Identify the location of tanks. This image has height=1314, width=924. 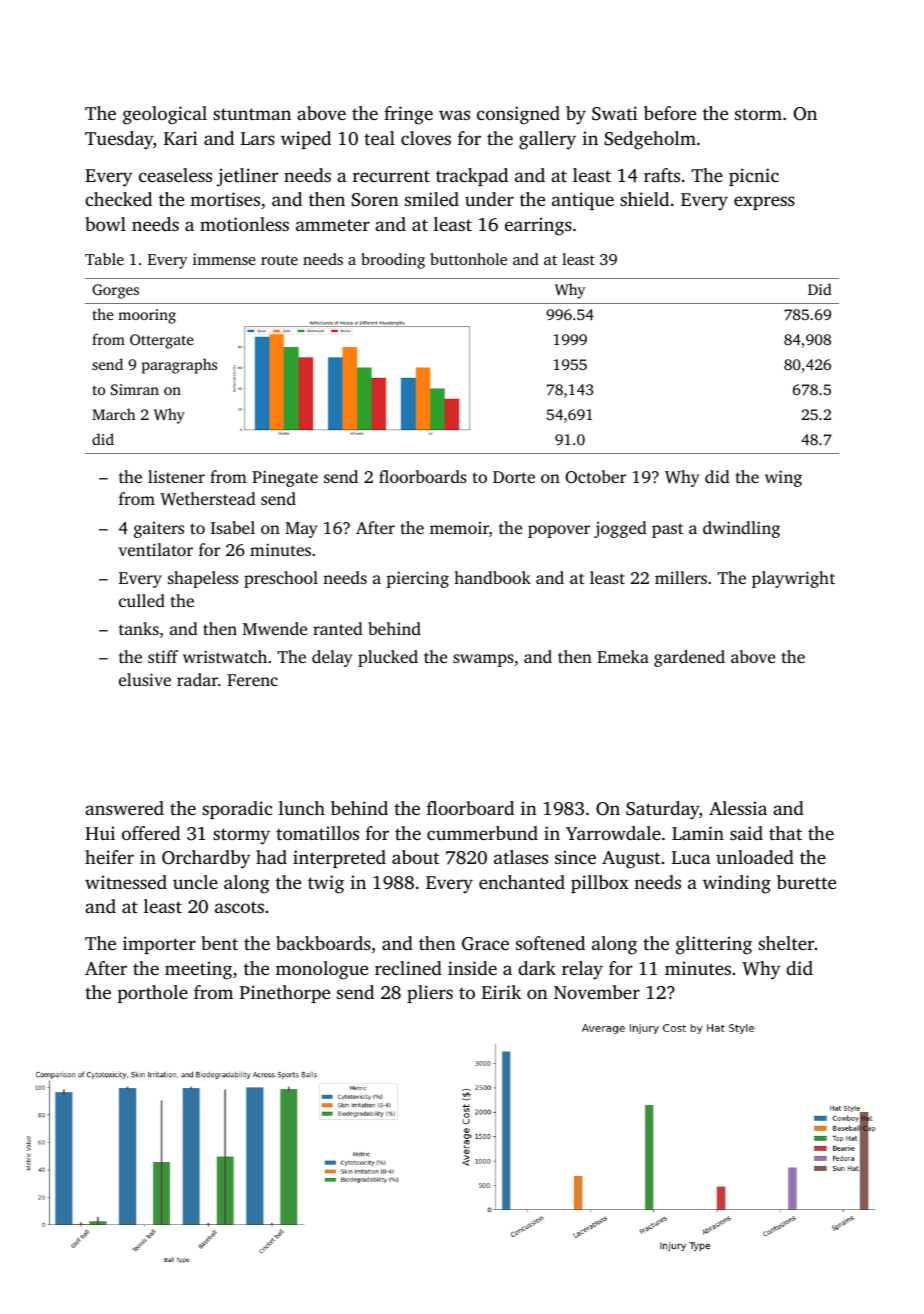
(139, 628).
